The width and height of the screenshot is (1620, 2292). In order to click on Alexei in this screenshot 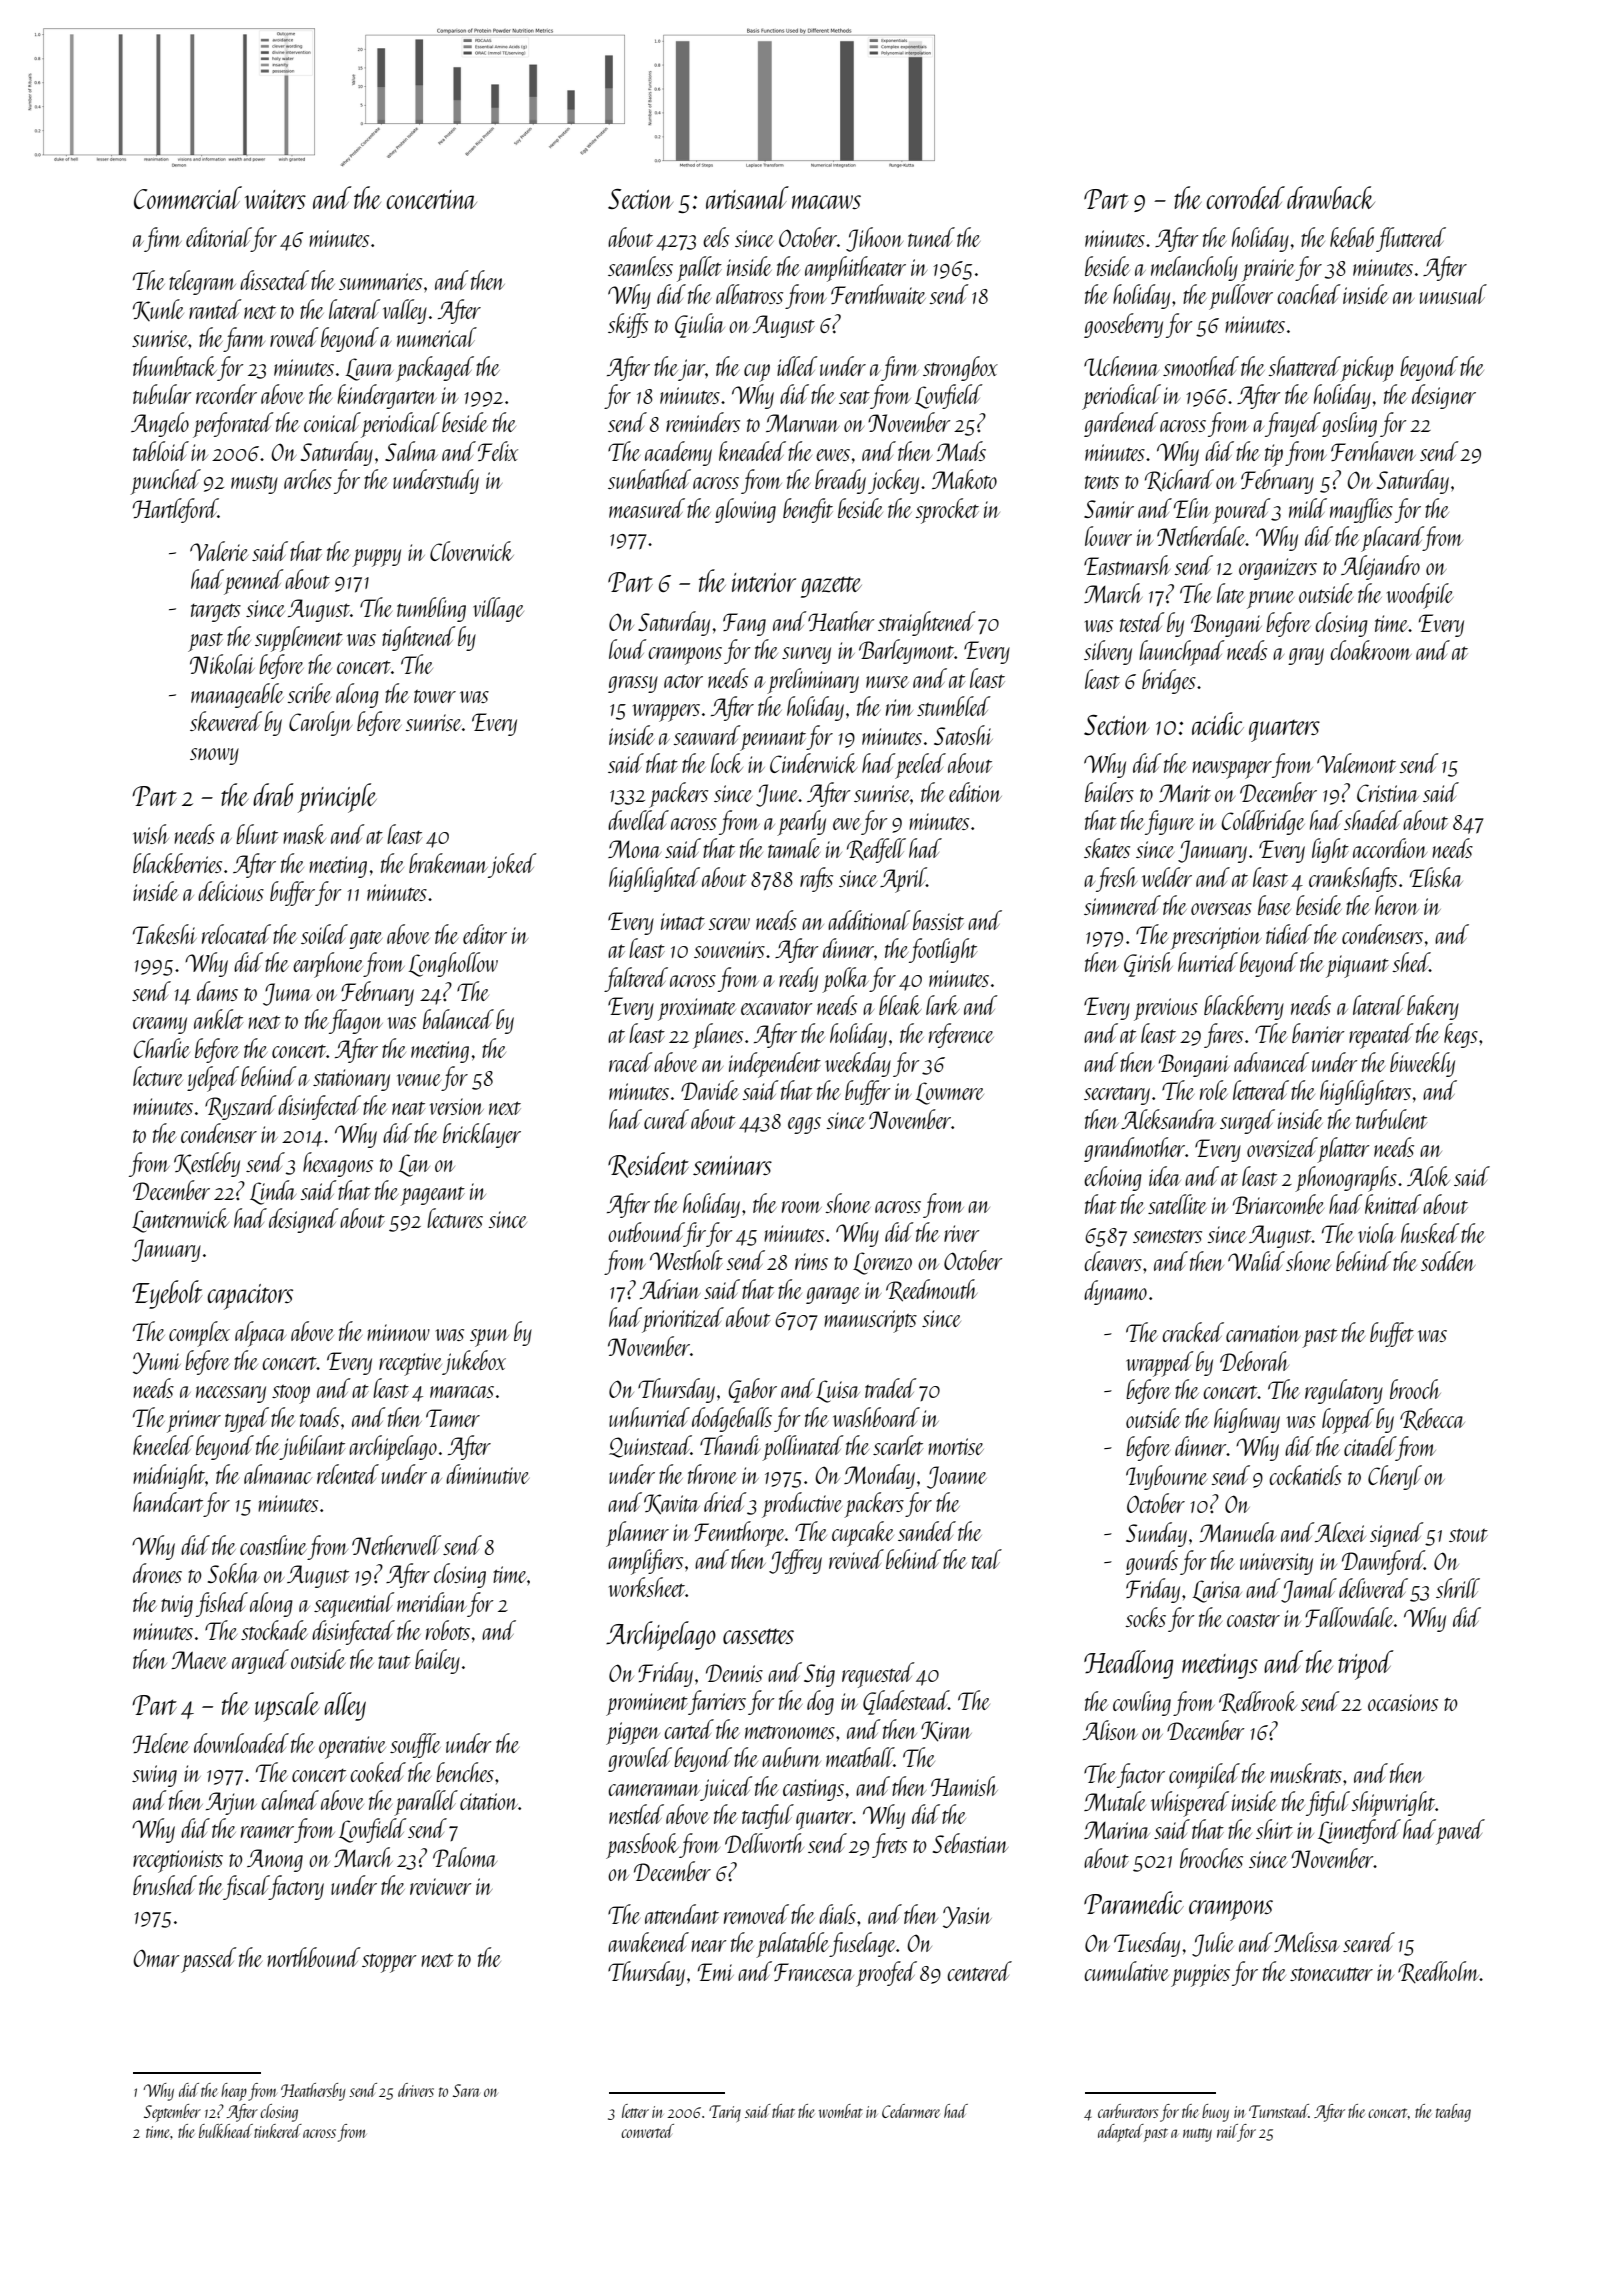, I will do `click(1340, 1532)`.
